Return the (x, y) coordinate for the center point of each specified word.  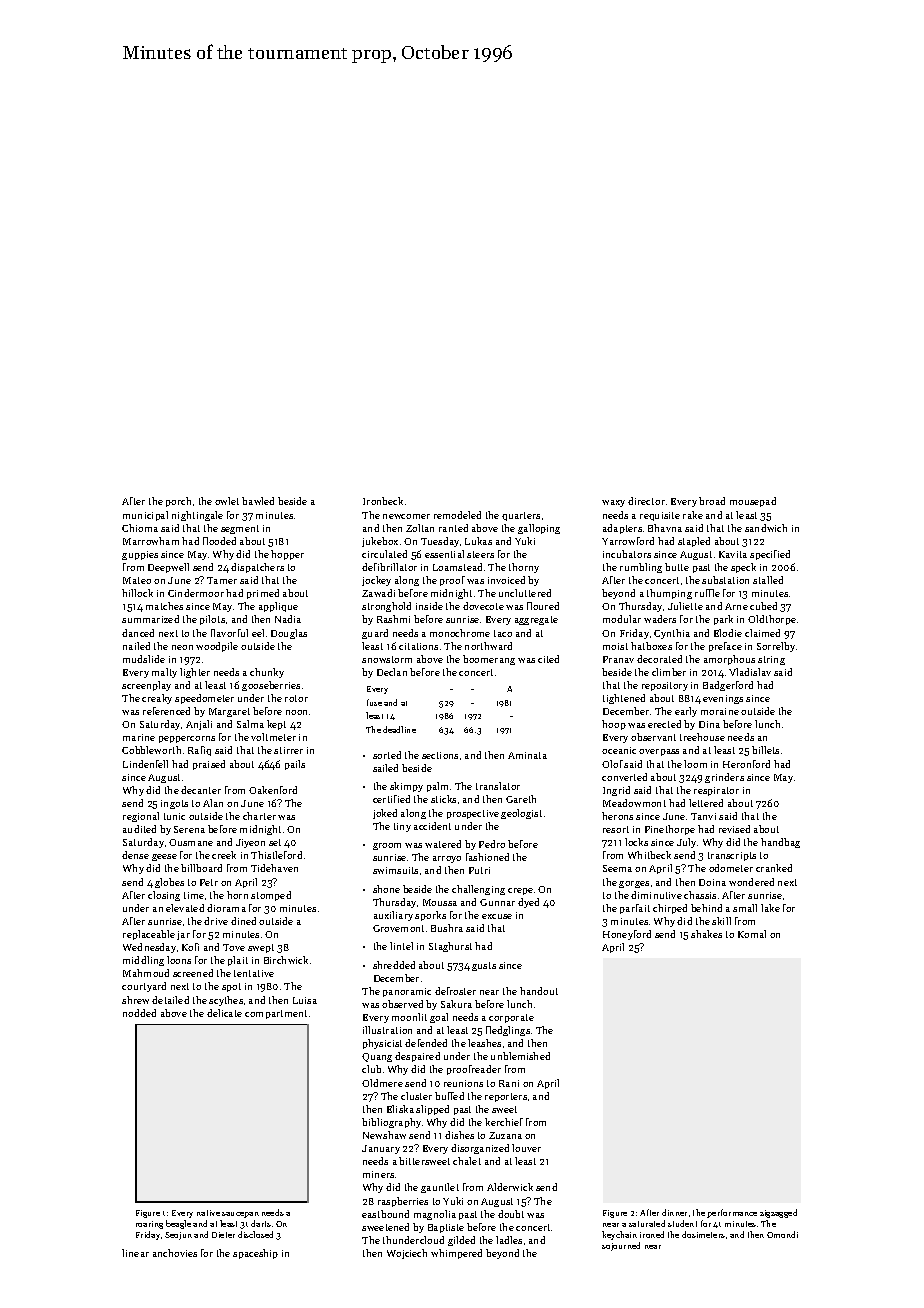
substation (725, 580)
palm (437, 787)
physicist (382, 1044)
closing (164, 896)
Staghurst (450, 947)
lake (770, 908)
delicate (224, 1013)
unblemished (520, 1056)
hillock (137, 593)
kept (276, 725)
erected (664, 724)
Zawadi (378, 593)
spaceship (255, 1254)
